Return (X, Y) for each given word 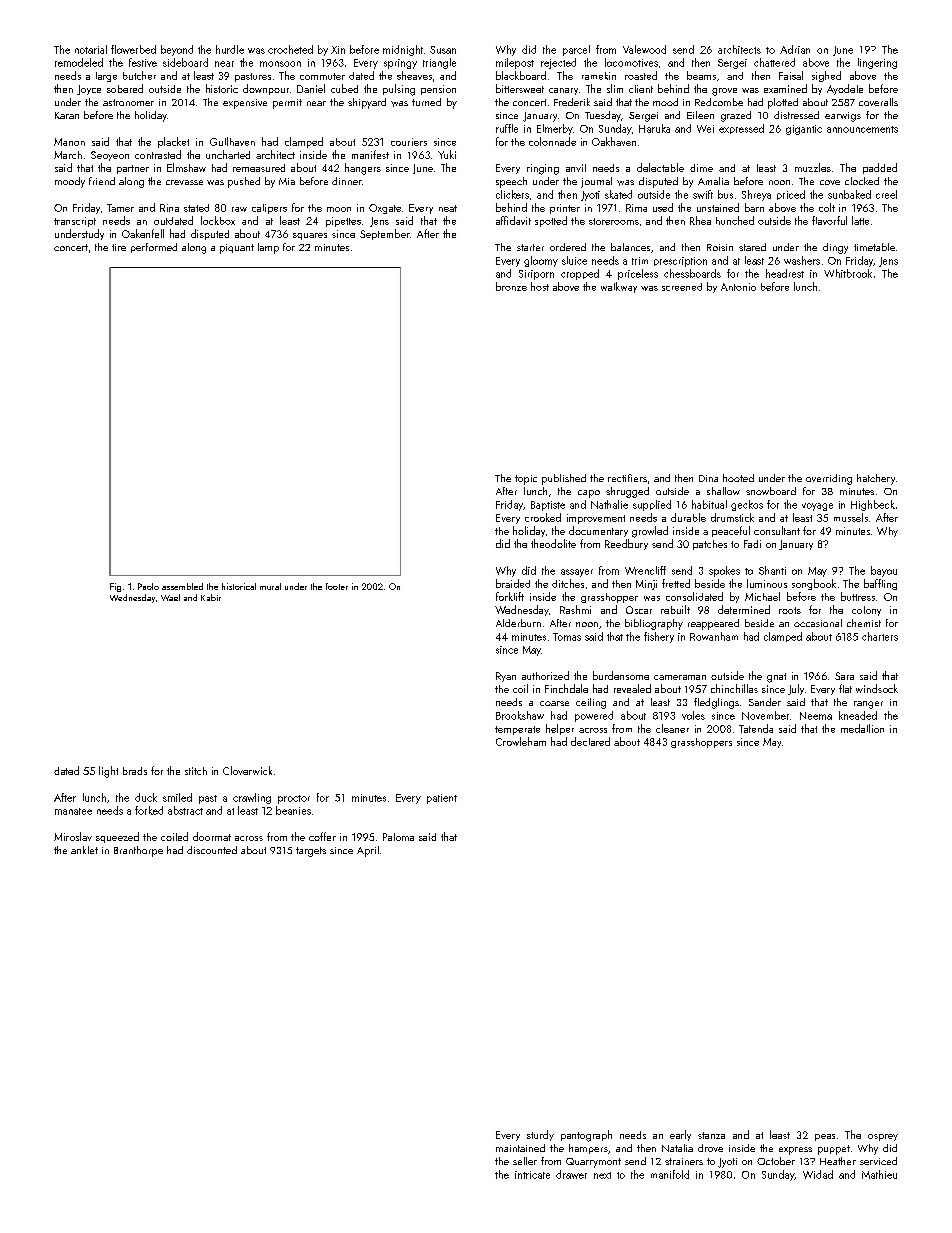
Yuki (447, 154)
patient (442, 799)
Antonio (738, 287)
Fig (115, 587)
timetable (874, 247)
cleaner (672, 728)
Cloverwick (247, 770)
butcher (139, 75)
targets (311, 852)
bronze (511, 286)
